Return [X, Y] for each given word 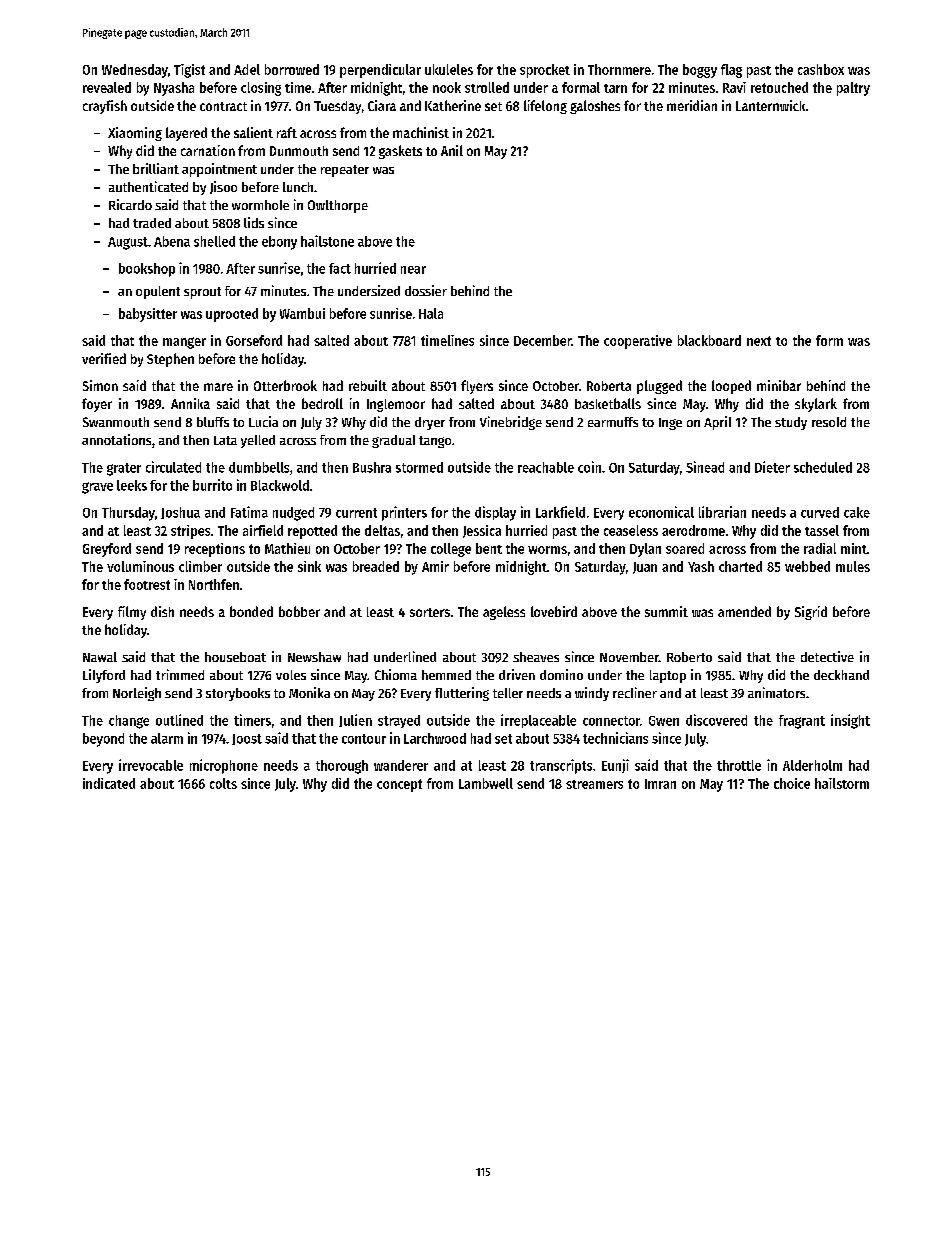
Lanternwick [770, 105]
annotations [116, 439]
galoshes [595, 107]
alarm [167, 738]
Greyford [107, 550]
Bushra [372, 467]
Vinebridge [511, 423]
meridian [692, 105]
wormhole [260, 205]
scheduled [823, 467]
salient [253, 132]
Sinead [705, 467]
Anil [452, 150]
